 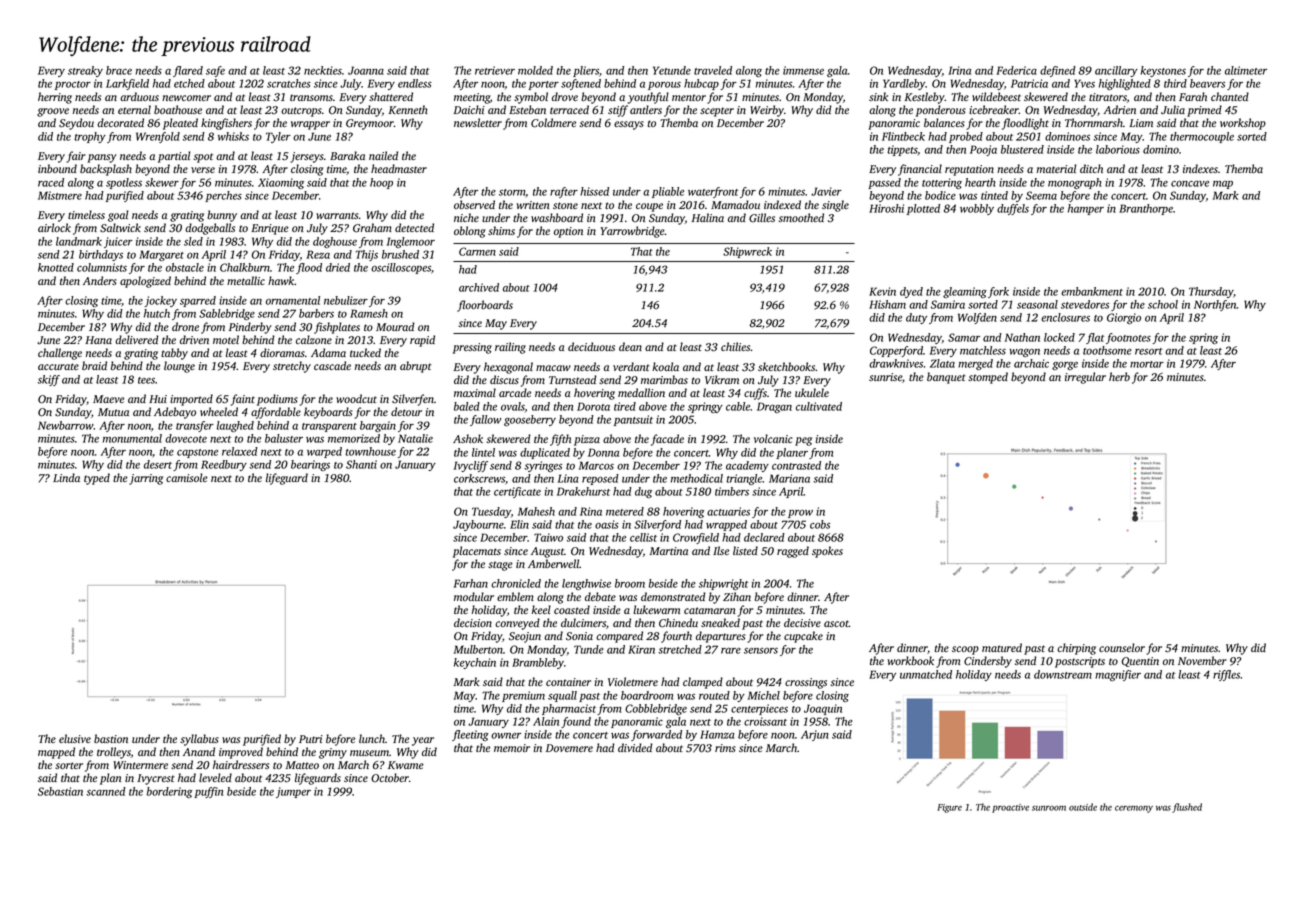 What do you see at coordinates (516, 583) in the page?
I see `chronicled` at bounding box center [516, 583].
